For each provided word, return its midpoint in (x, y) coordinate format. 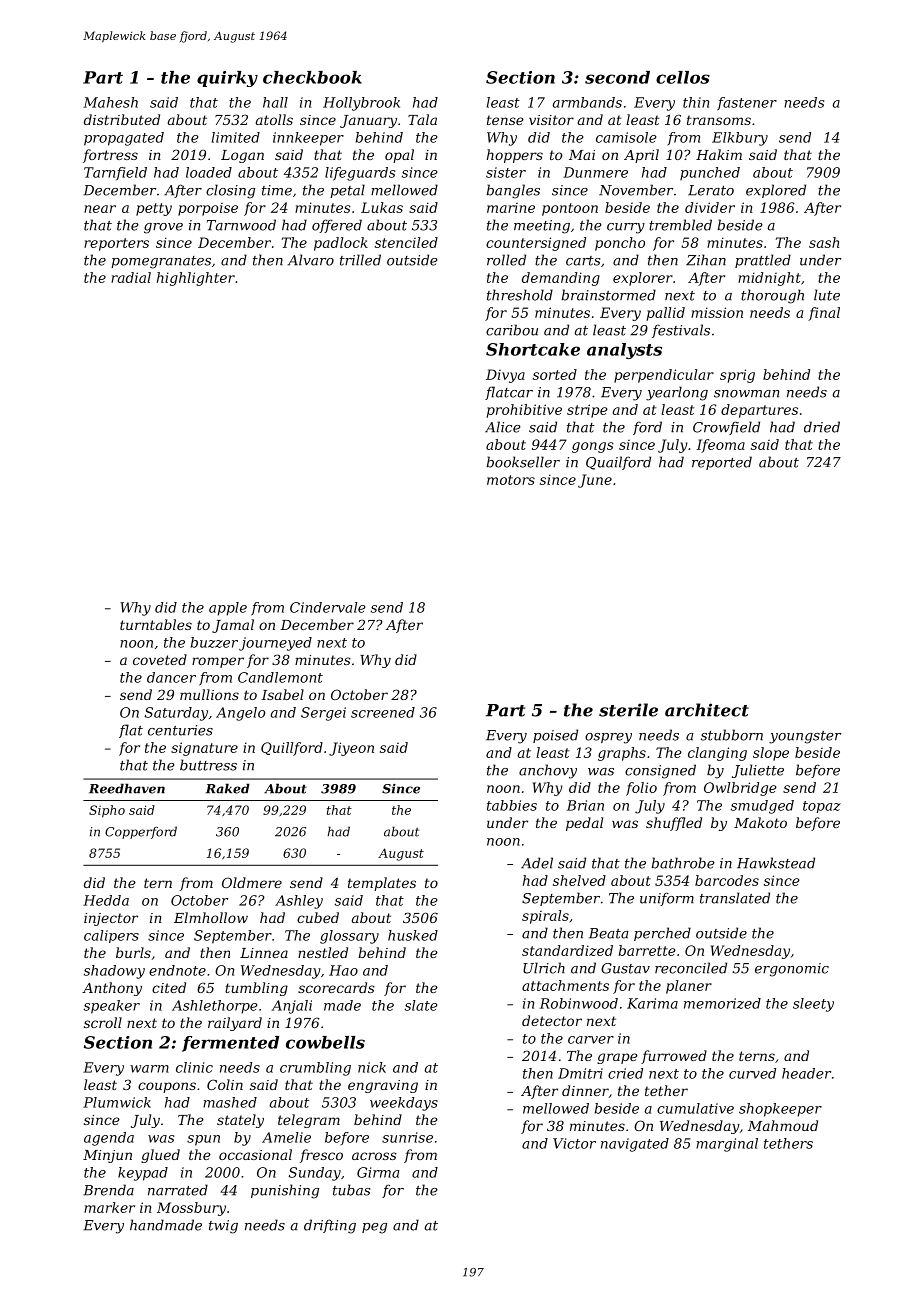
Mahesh (110, 102)
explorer (643, 279)
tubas (351, 1190)
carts (583, 261)
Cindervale (327, 607)
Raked (228, 788)
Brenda (108, 1190)
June (595, 481)
